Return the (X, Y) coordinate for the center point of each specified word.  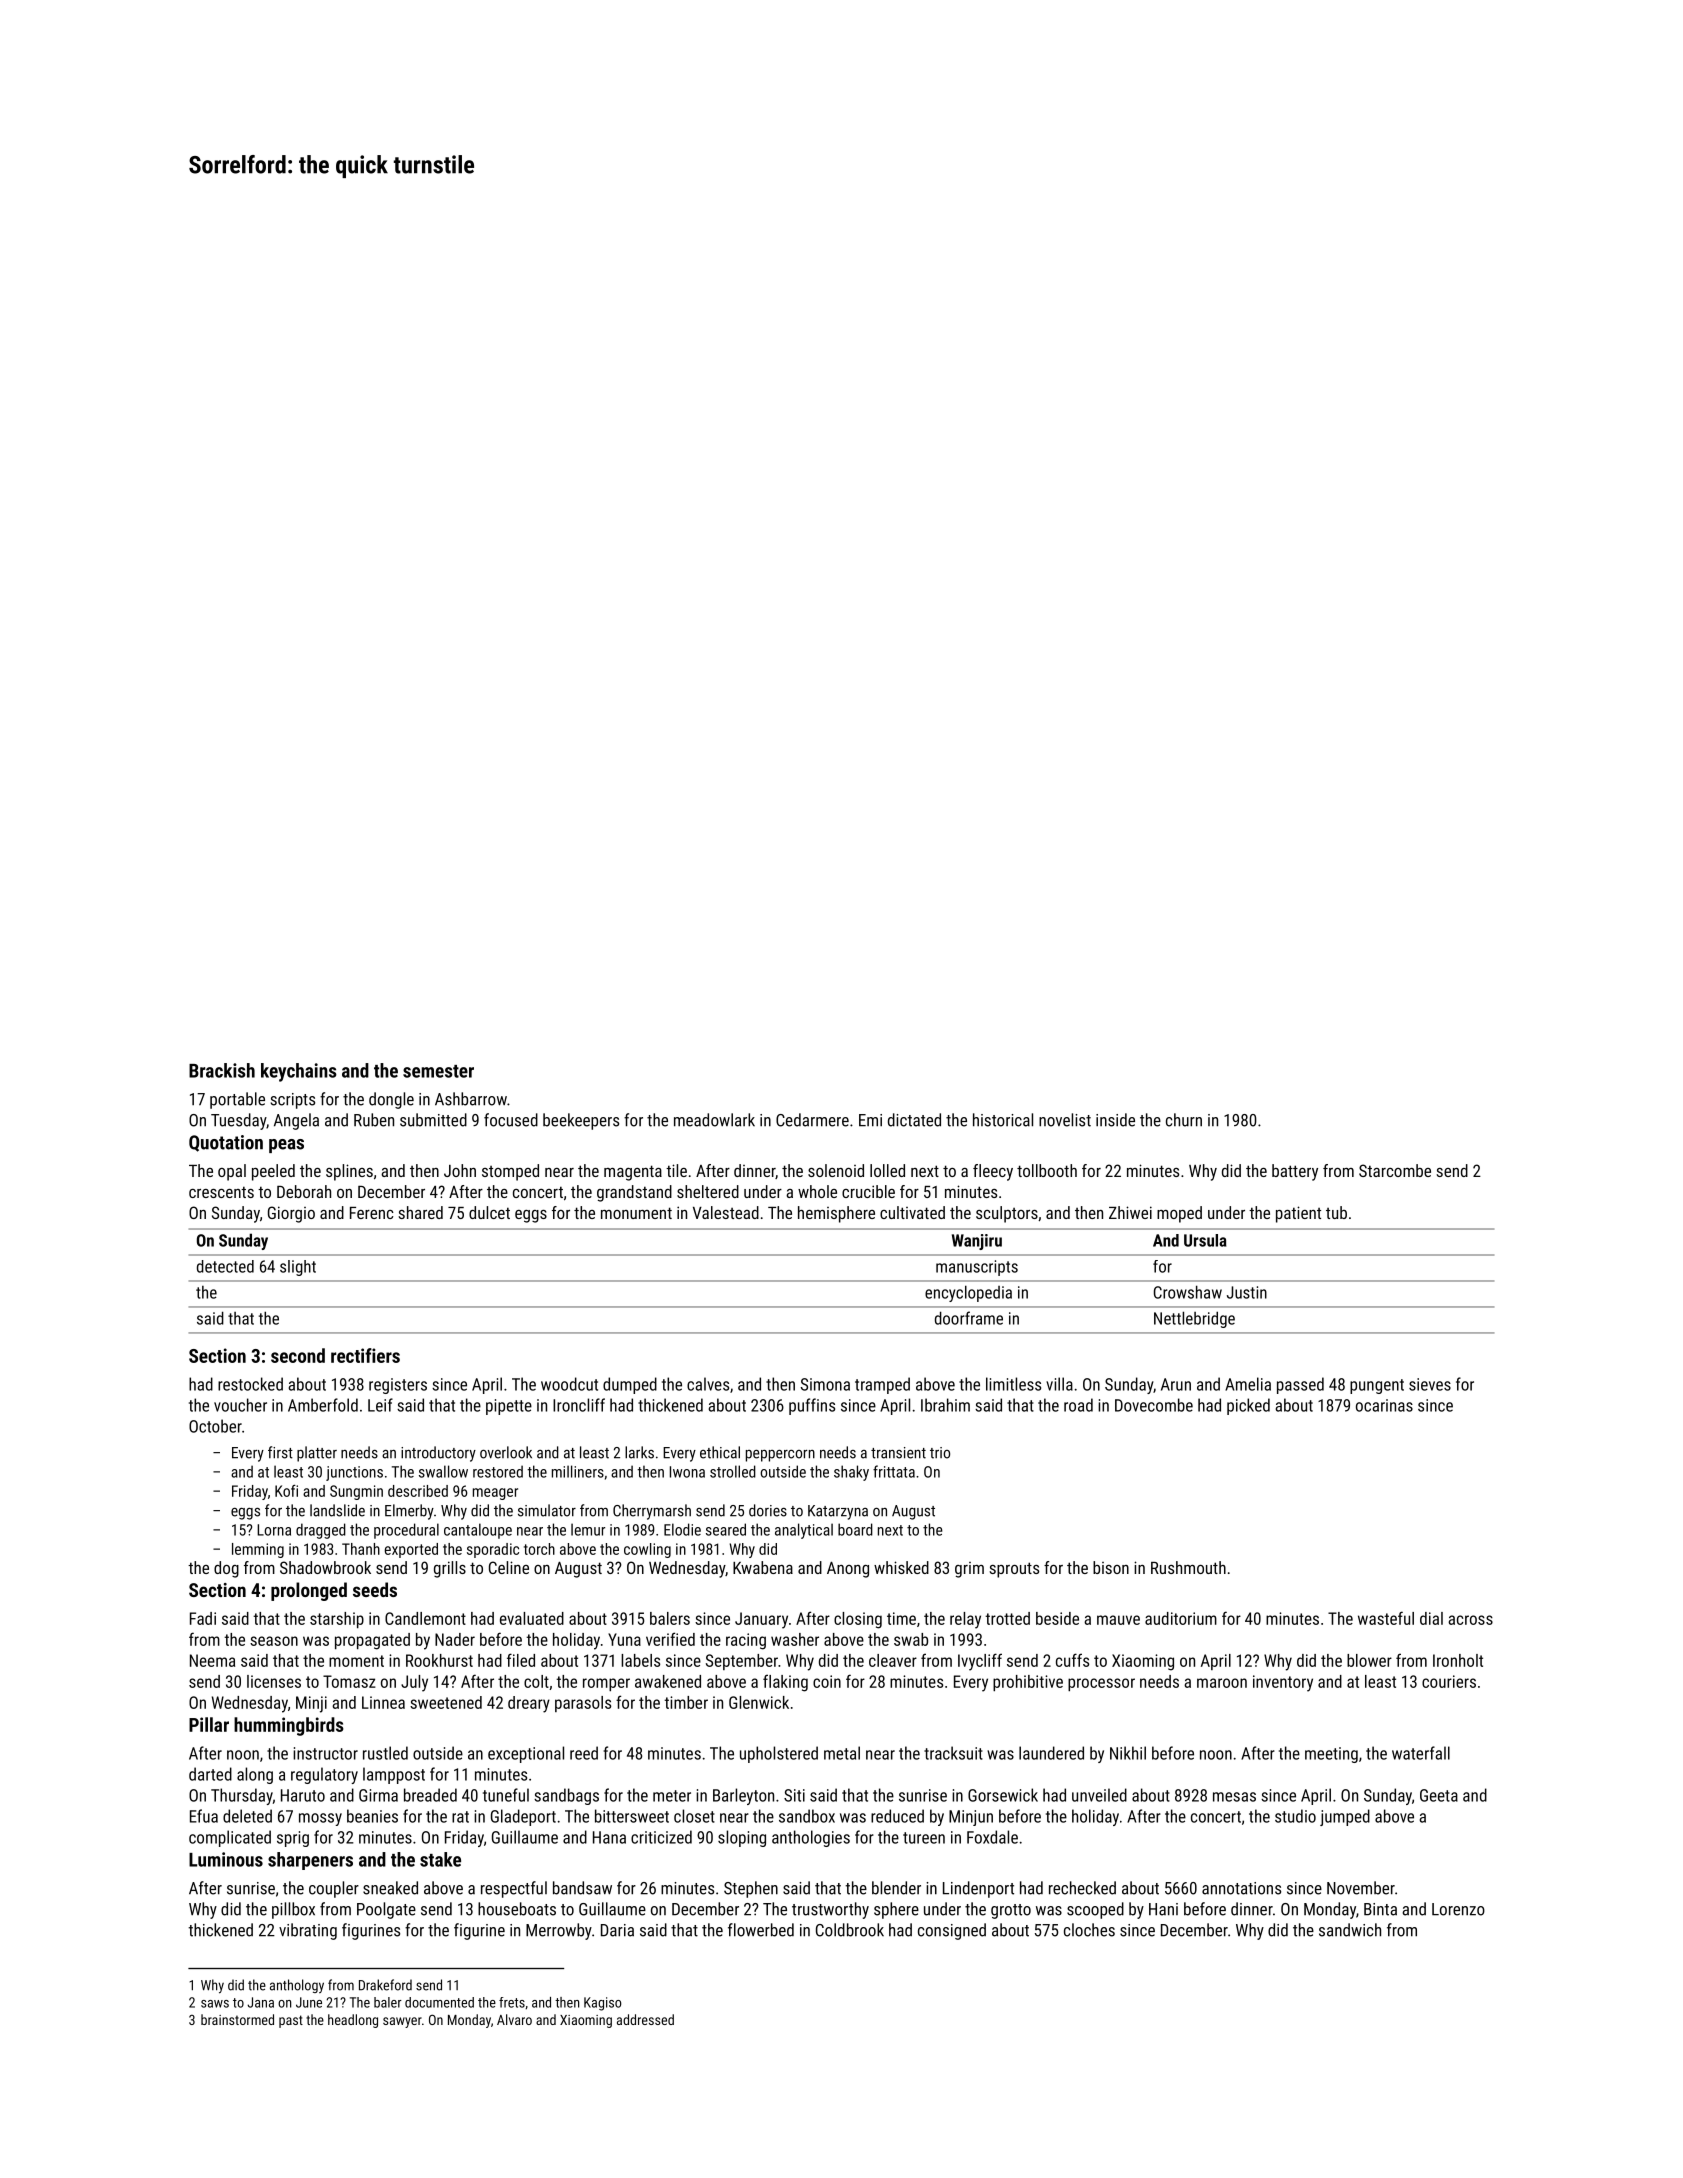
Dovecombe (1154, 1405)
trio (940, 1453)
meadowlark (714, 1120)
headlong (353, 2021)
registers (398, 1386)
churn (1184, 1120)
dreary (529, 1704)
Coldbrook (850, 1930)
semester (438, 1071)
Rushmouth (1188, 1567)
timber (686, 1702)
